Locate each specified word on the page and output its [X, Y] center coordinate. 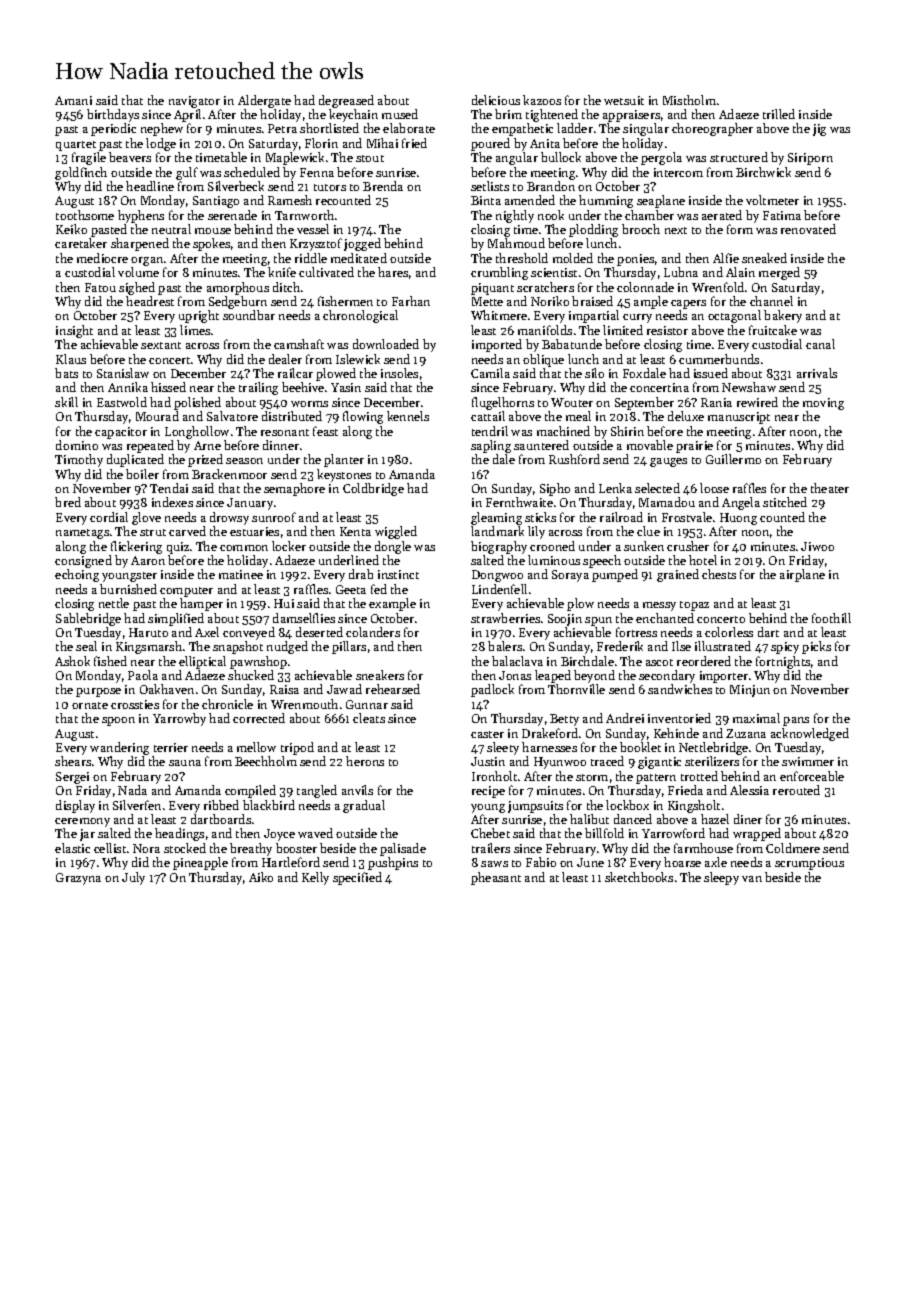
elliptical [202, 662]
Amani [73, 100]
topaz [694, 606]
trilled [779, 114]
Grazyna [78, 879]
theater [830, 488]
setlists [490, 186]
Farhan [411, 301]
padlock [492, 690]
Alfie [726, 258]
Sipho [555, 489]
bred [68, 502]
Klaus [71, 359]
